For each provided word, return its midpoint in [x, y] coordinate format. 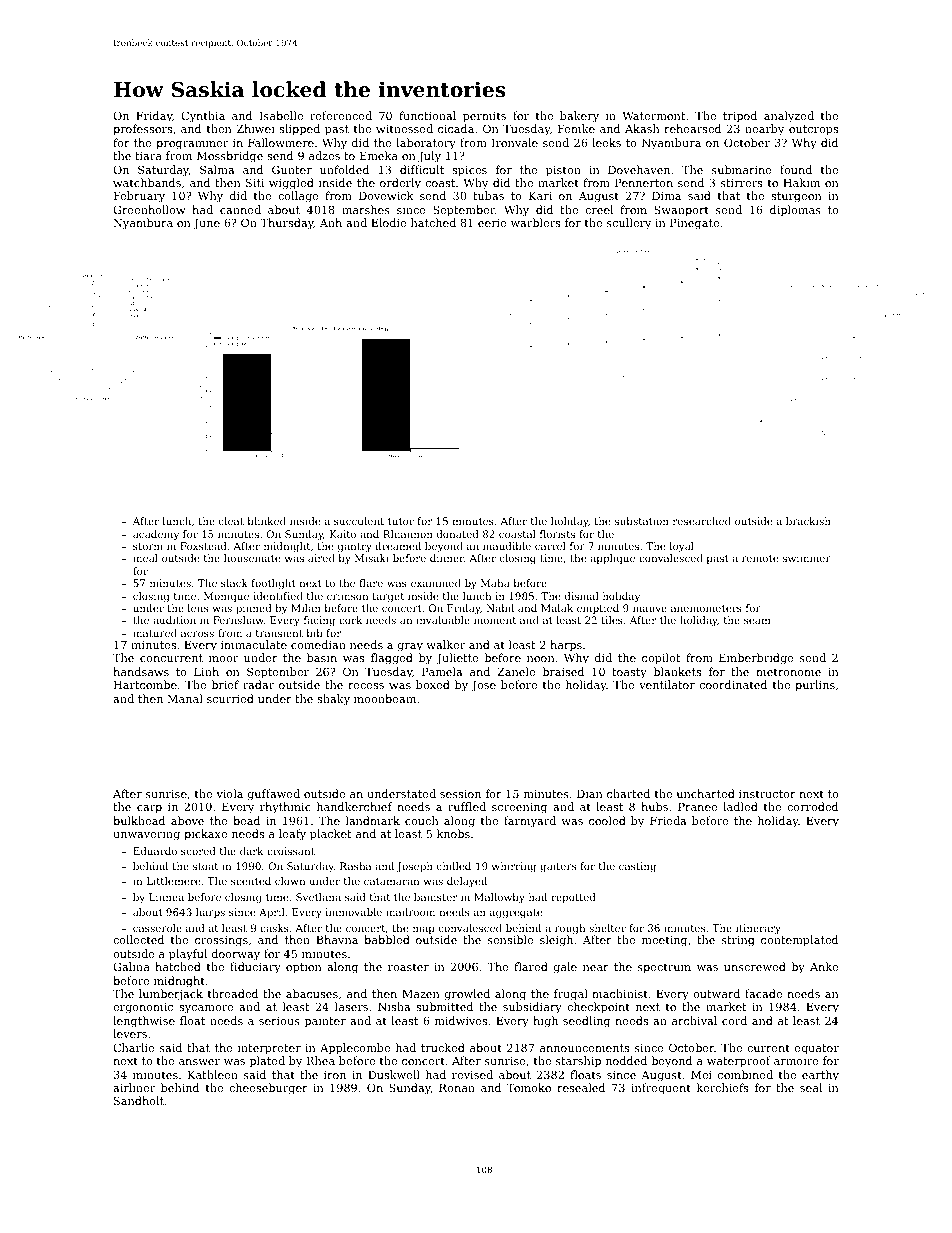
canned [240, 209]
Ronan [457, 1088]
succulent [359, 521]
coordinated [733, 684]
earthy [820, 1076]
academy [156, 535]
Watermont [653, 116]
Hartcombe [145, 684]
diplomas [795, 211]
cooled [607, 820]
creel [599, 209]
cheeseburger [268, 1089]
